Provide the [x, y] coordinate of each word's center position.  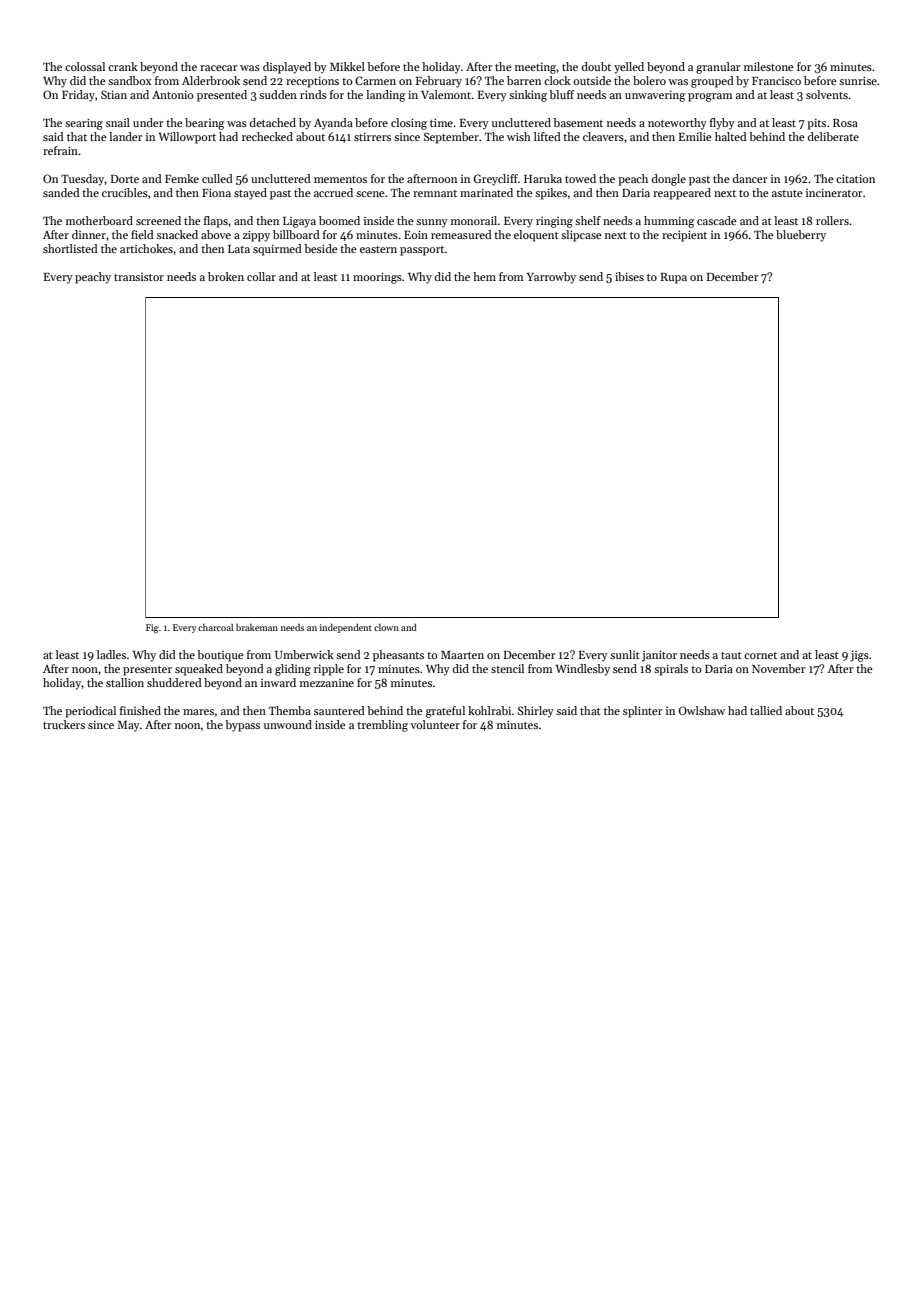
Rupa [674, 278]
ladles [111, 654]
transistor [139, 277]
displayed [287, 68]
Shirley [536, 712]
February [439, 82]
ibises [629, 276]
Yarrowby [551, 278]
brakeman [257, 627]
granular [718, 68]
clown [386, 627]
